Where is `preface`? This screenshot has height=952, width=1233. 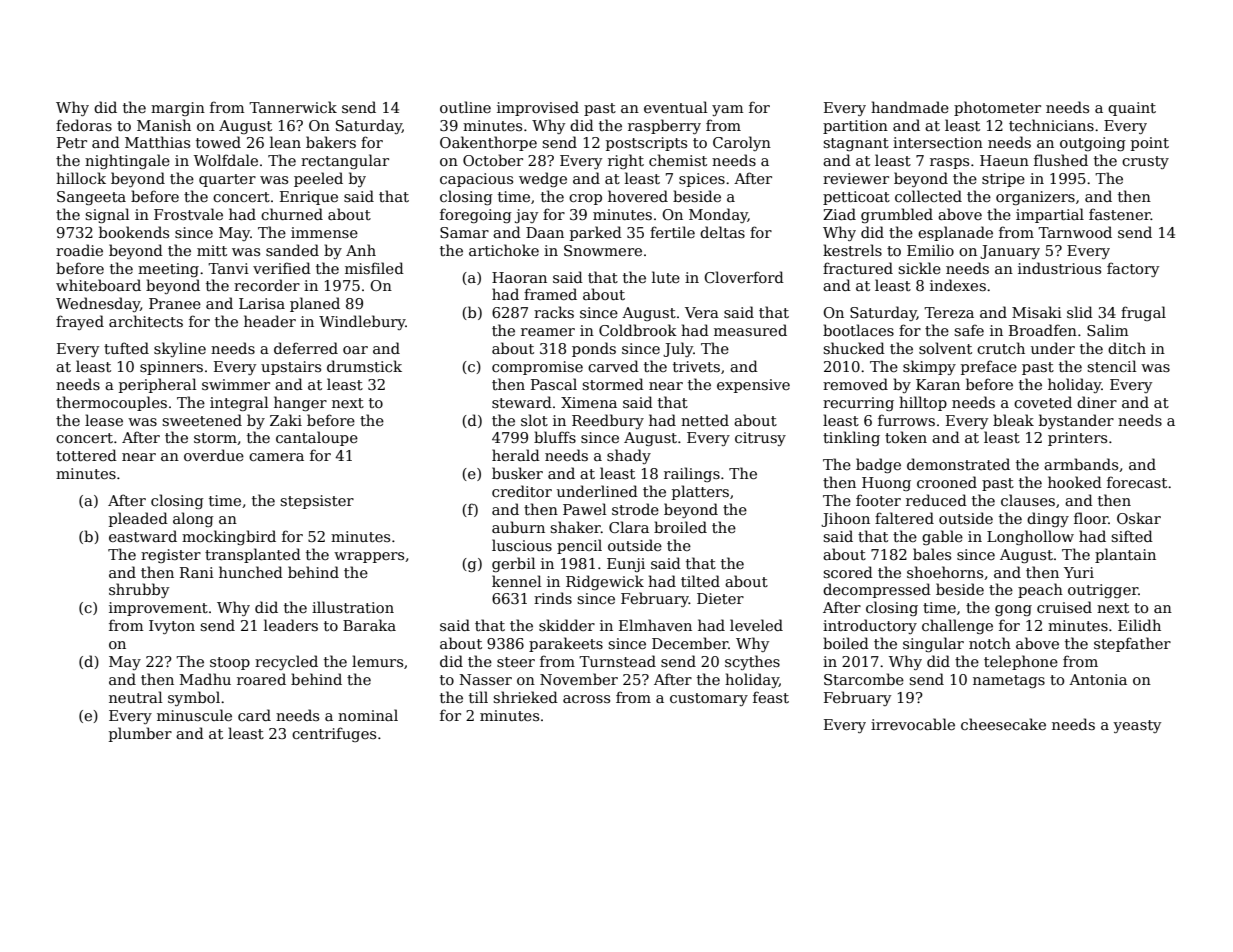
preface is located at coordinates (989, 367).
